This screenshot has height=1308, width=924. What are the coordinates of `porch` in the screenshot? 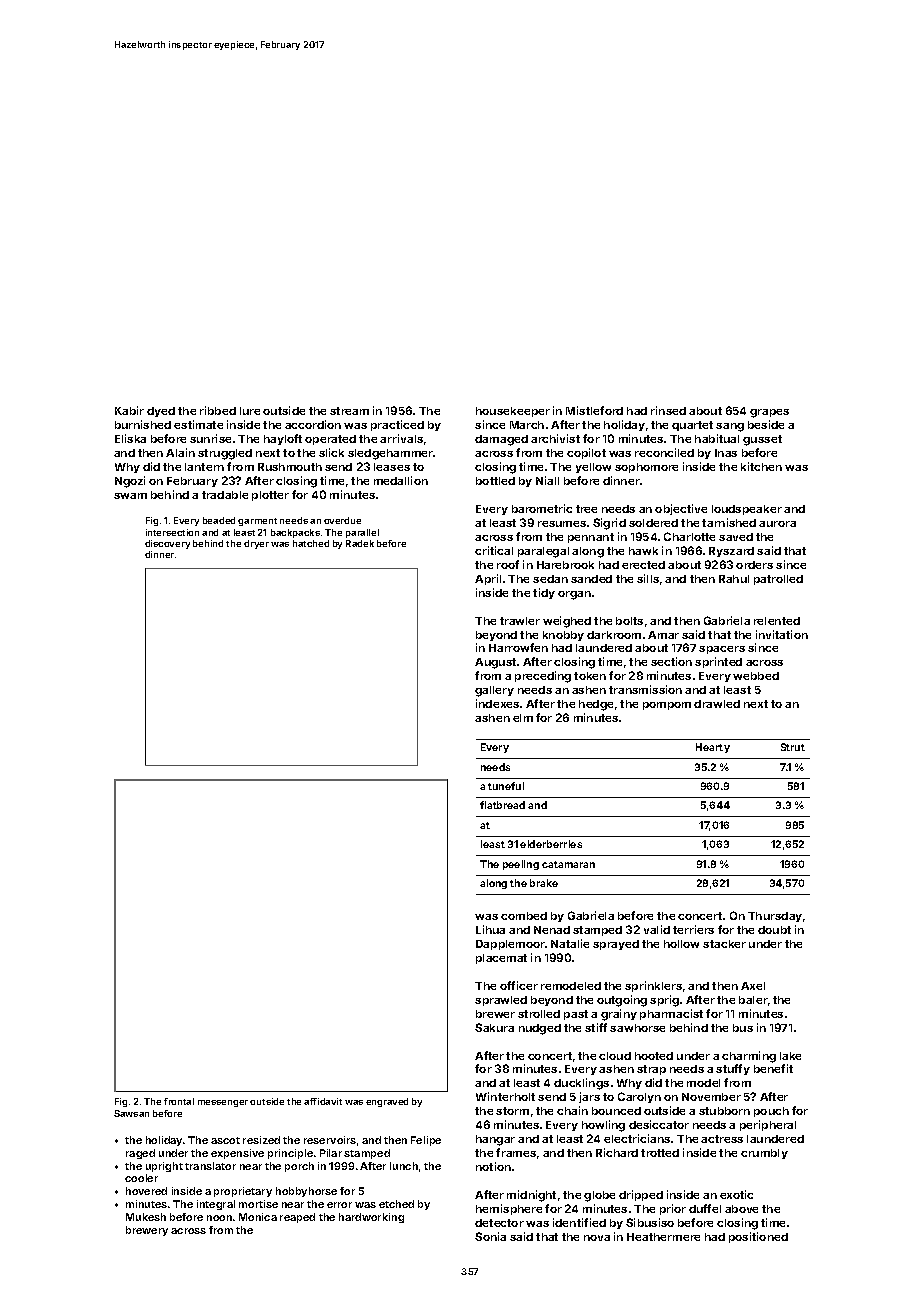 It's located at (299, 1167).
